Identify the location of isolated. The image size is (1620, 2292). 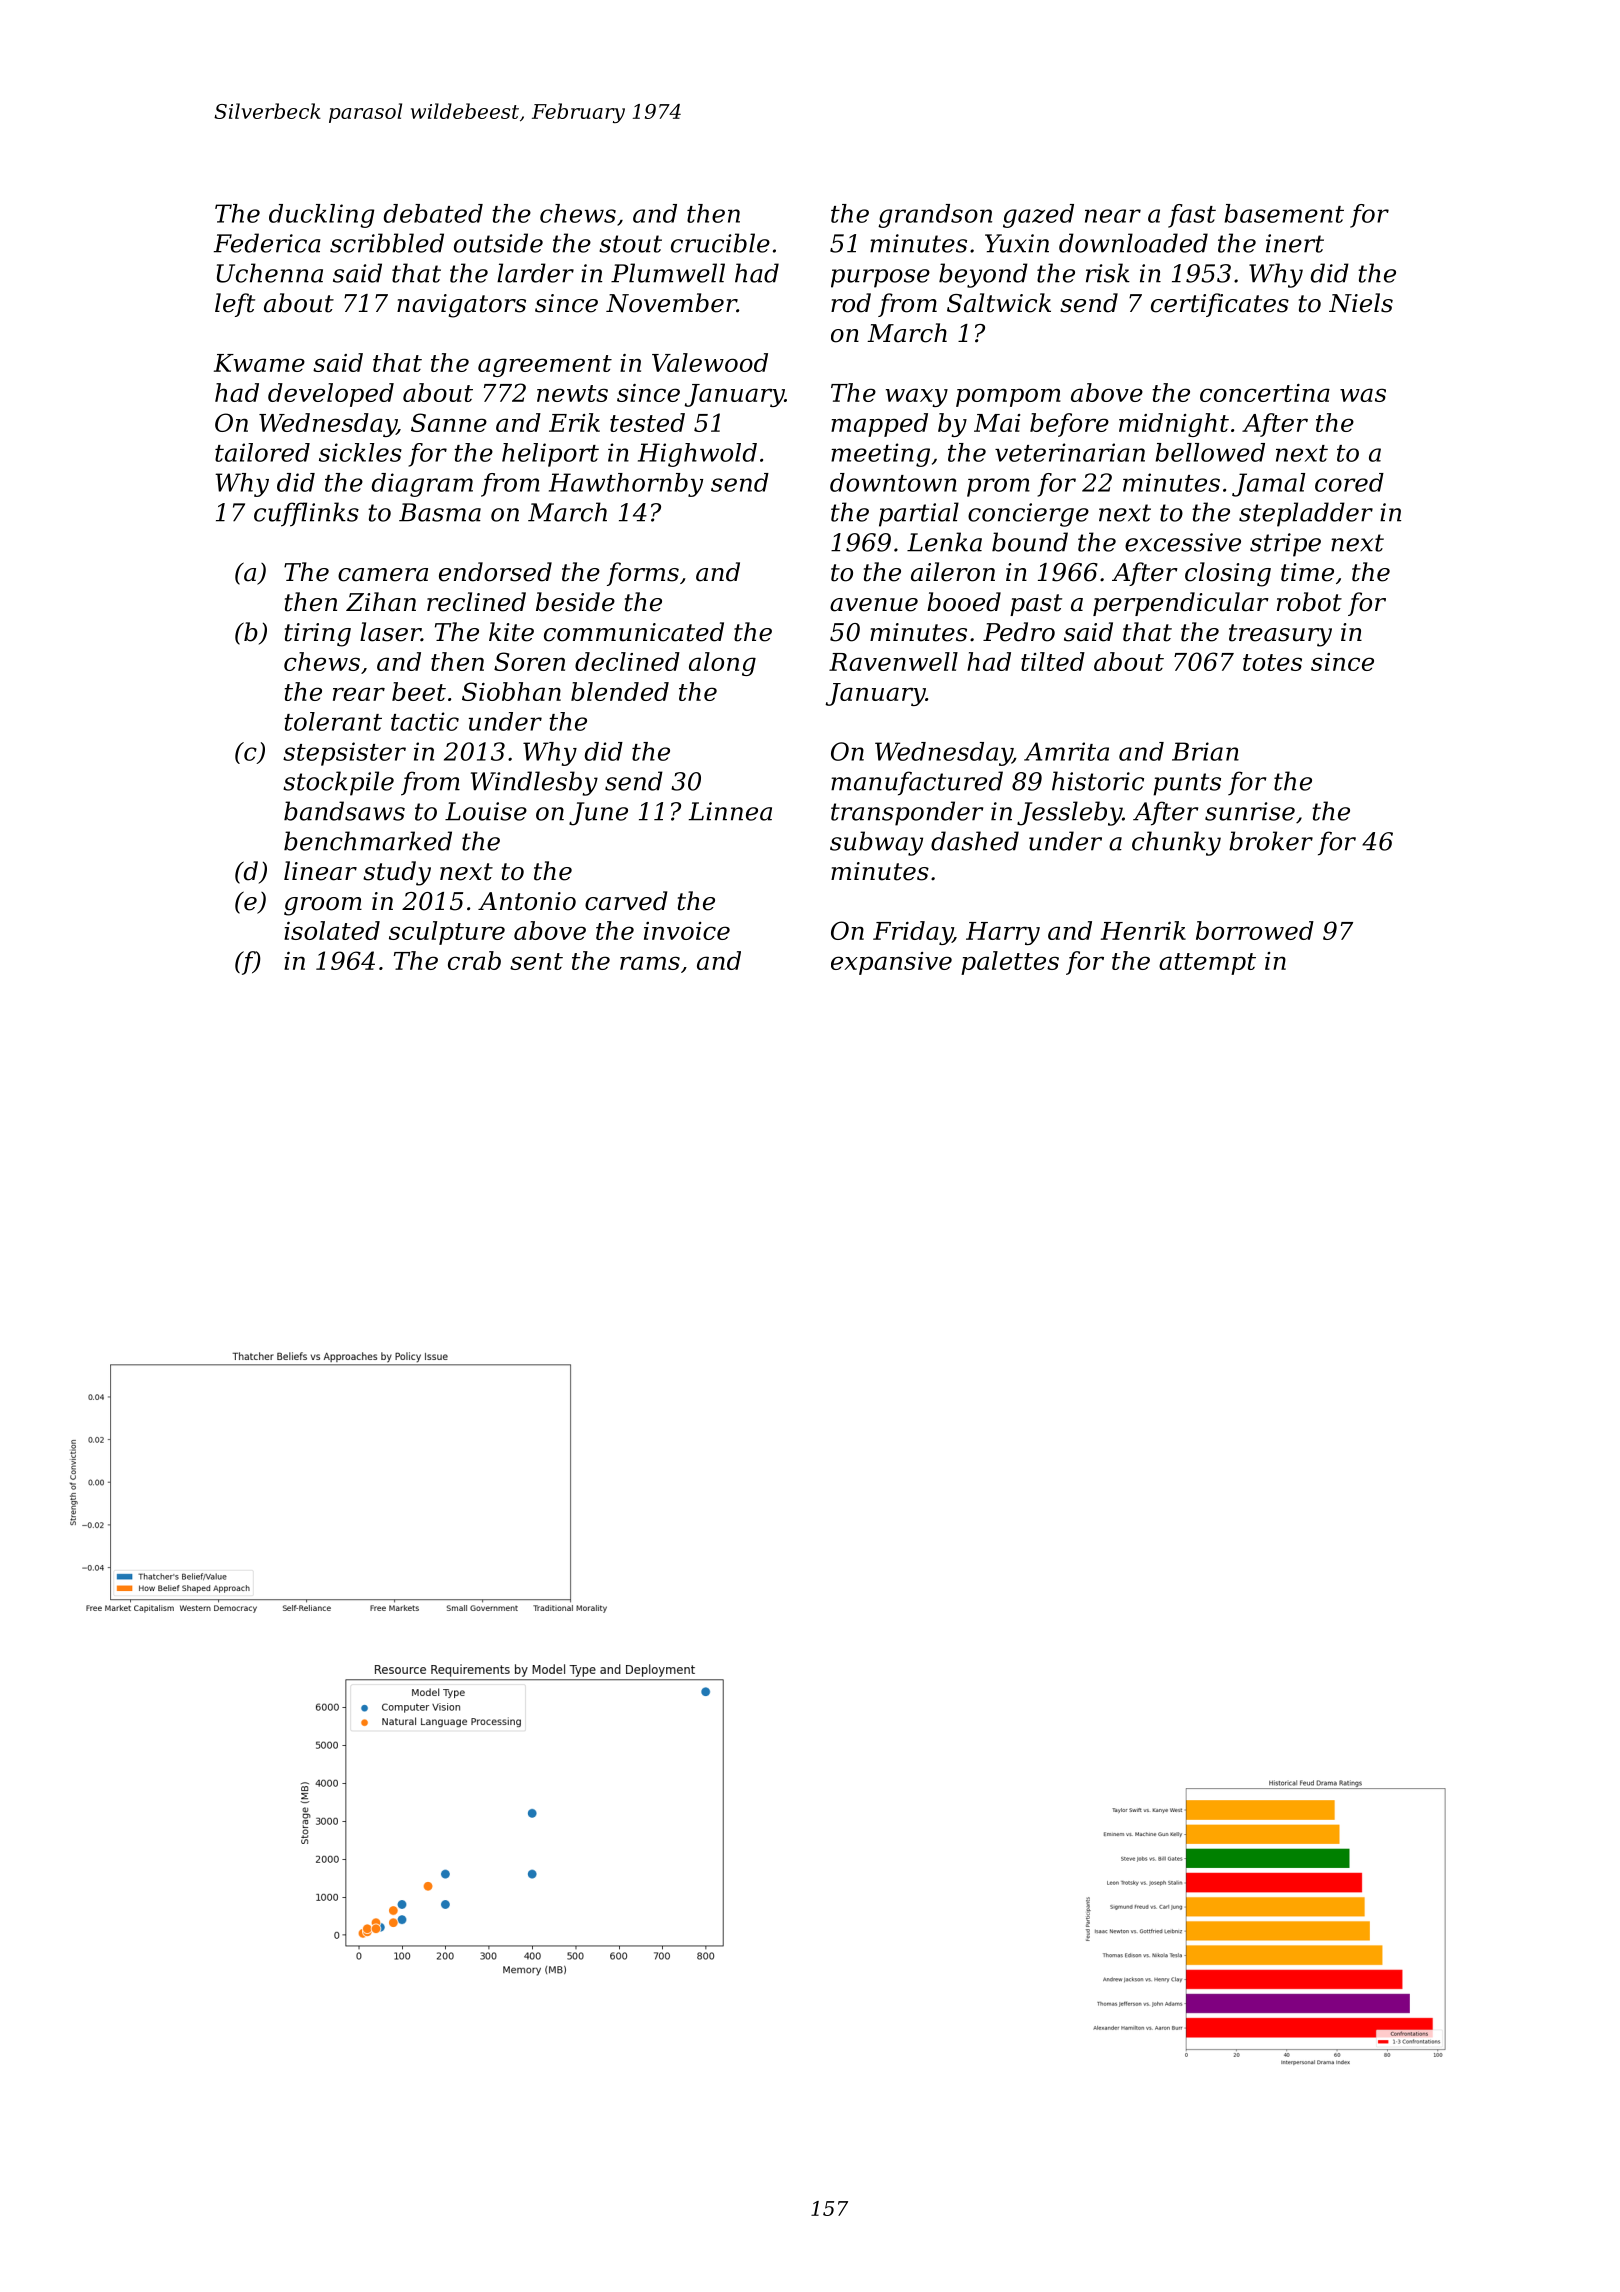
(332, 930).
